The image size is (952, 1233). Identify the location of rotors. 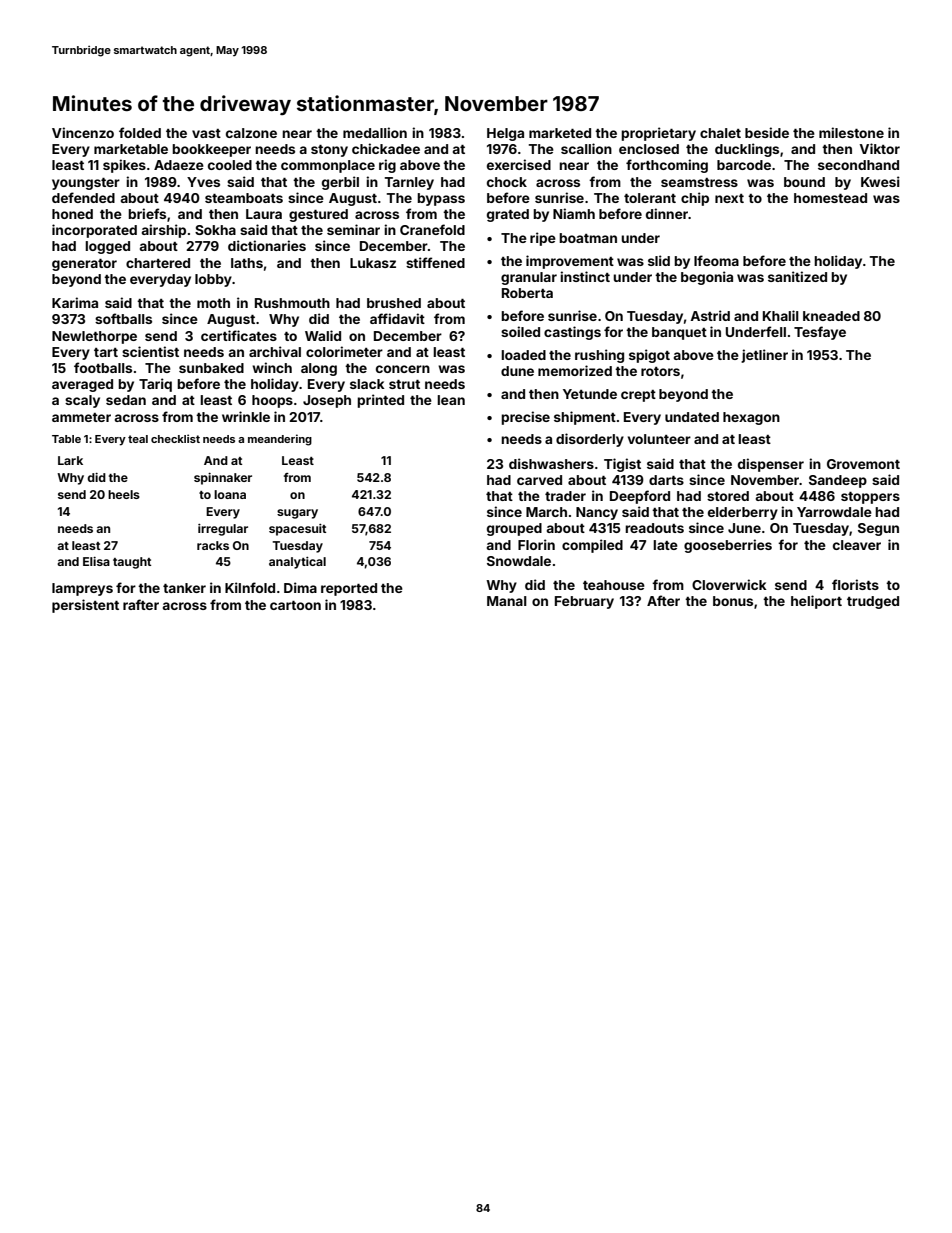
(660, 371).
